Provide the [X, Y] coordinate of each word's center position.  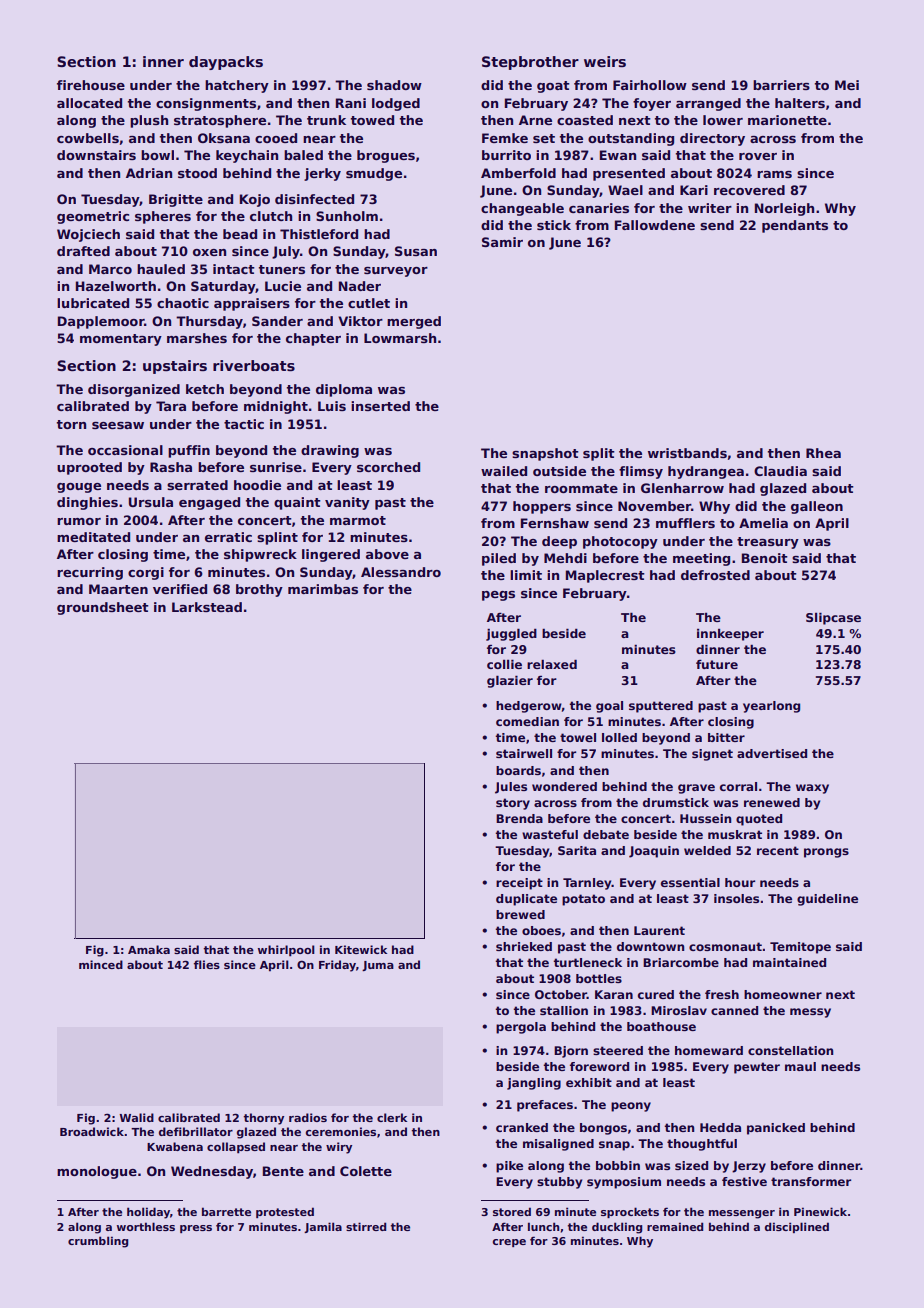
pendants [795, 226]
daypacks [226, 63]
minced [101, 964]
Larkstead [207, 607]
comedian [527, 721]
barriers [781, 85]
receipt [519, 884]
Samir [502, 242]
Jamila [323, 1227]
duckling [617, 1228]
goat [553, 87]
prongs [826, 853]
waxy [812, 789]
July [286, 252]
